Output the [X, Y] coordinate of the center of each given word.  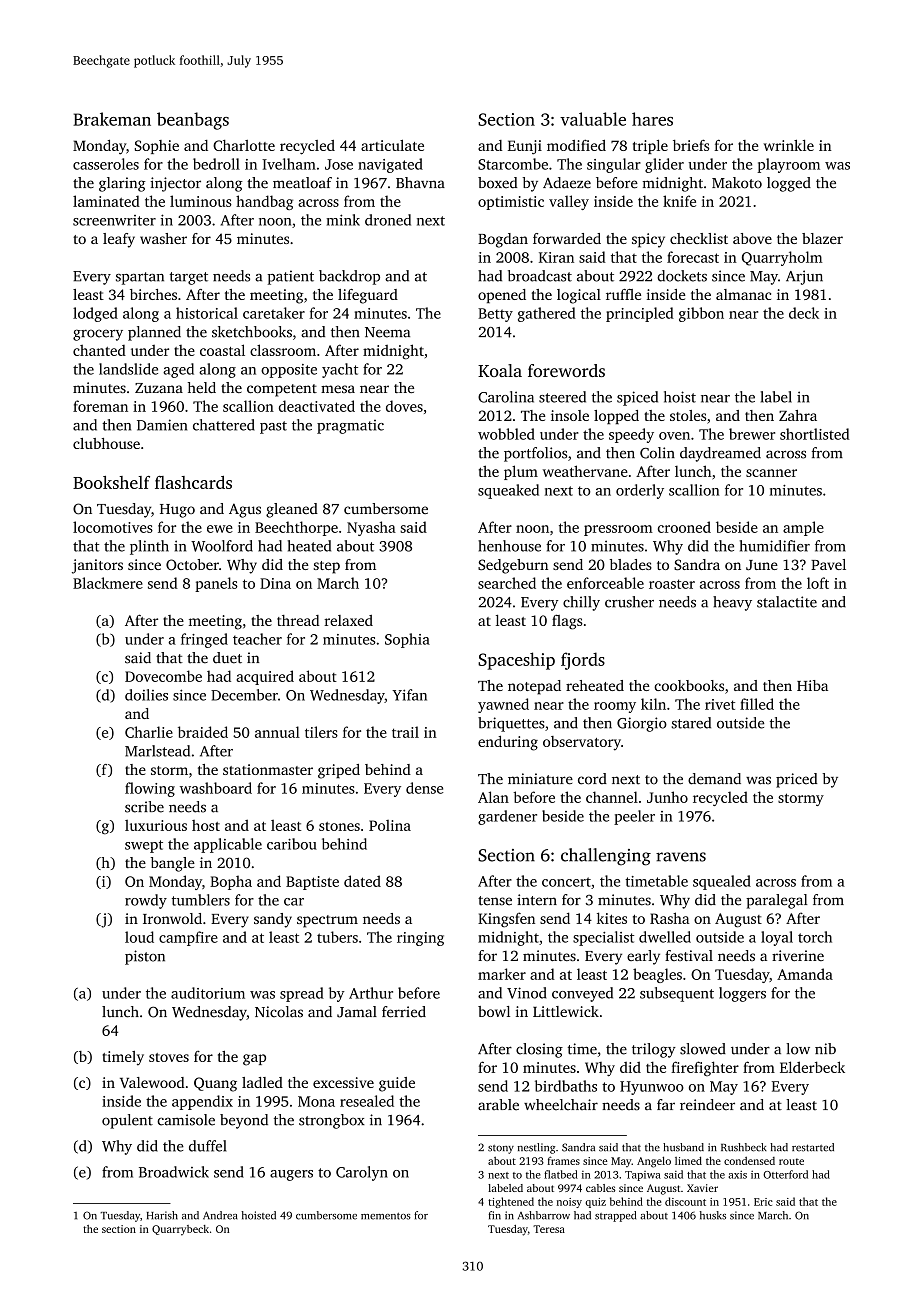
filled [757, 704]
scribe [144, 807]
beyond [244, 1121]
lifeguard [368, 296]
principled [640, 314]
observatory [582, 743]
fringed [204, 640]
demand [714, 779]
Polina [390, 825]
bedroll [216, 164]
